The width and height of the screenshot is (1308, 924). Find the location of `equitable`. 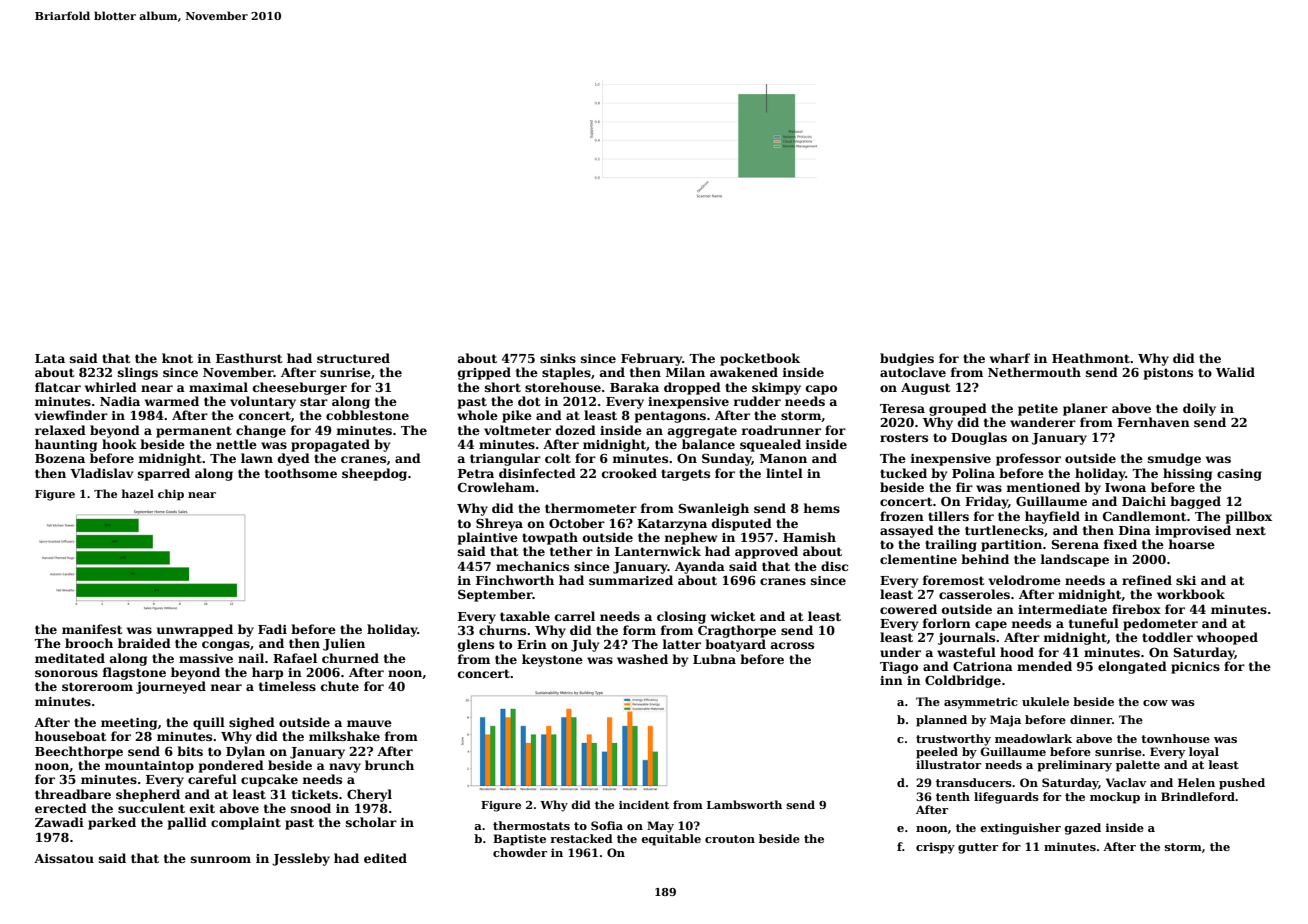

equitable is located at coordinates (671, 840).
